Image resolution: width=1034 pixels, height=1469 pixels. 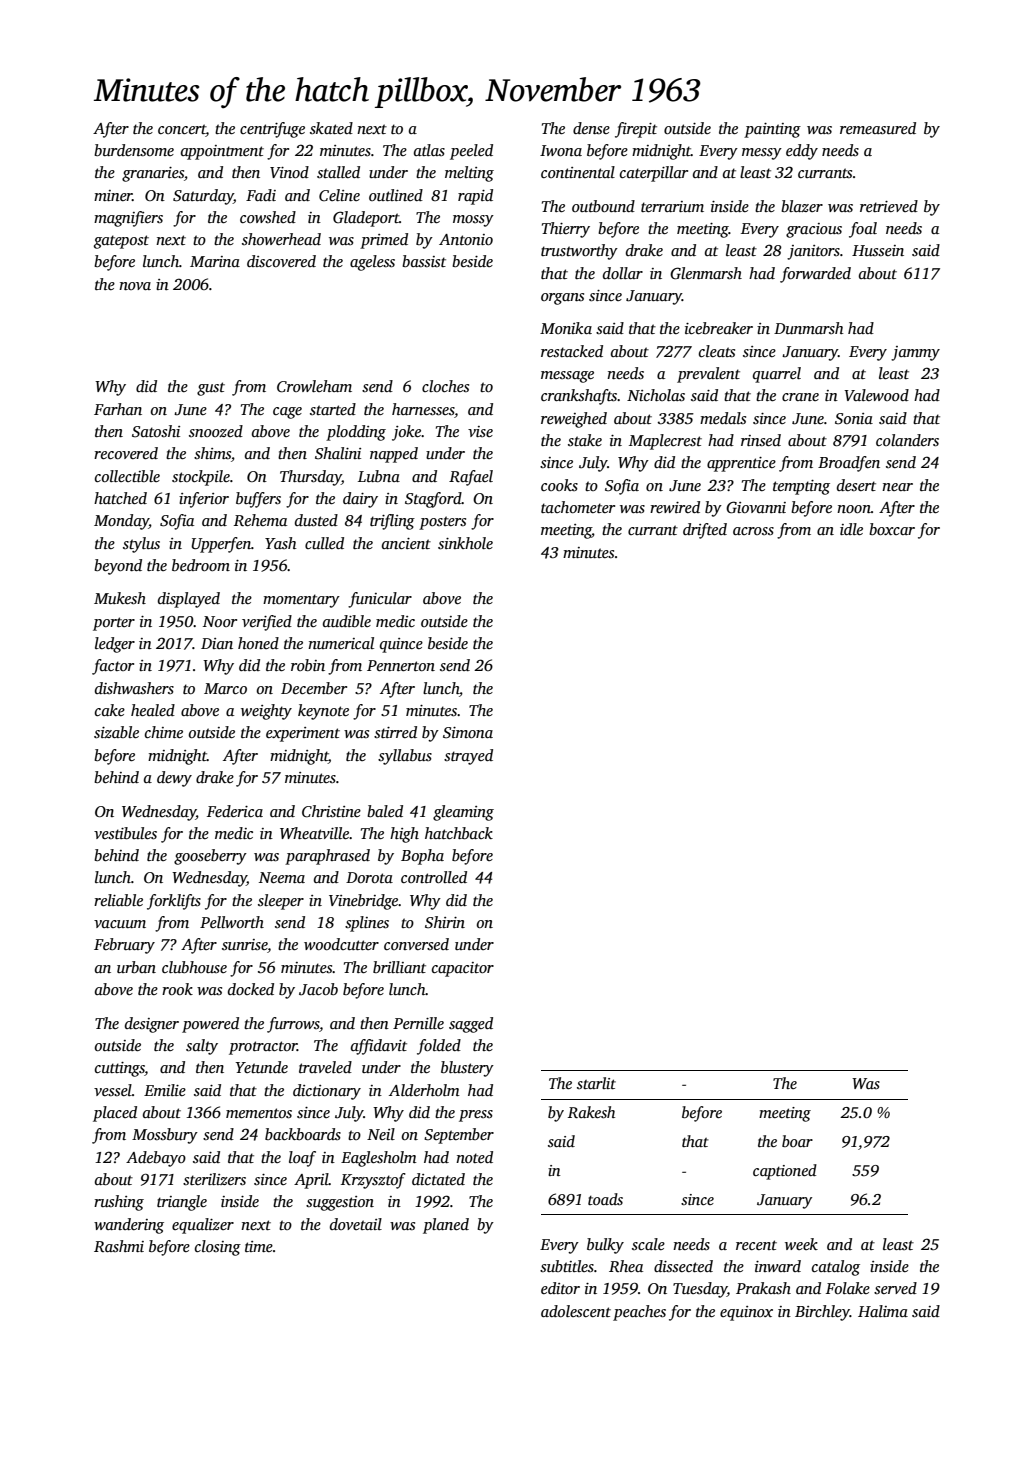 I want to click on across, so click(x=753, y=531).
